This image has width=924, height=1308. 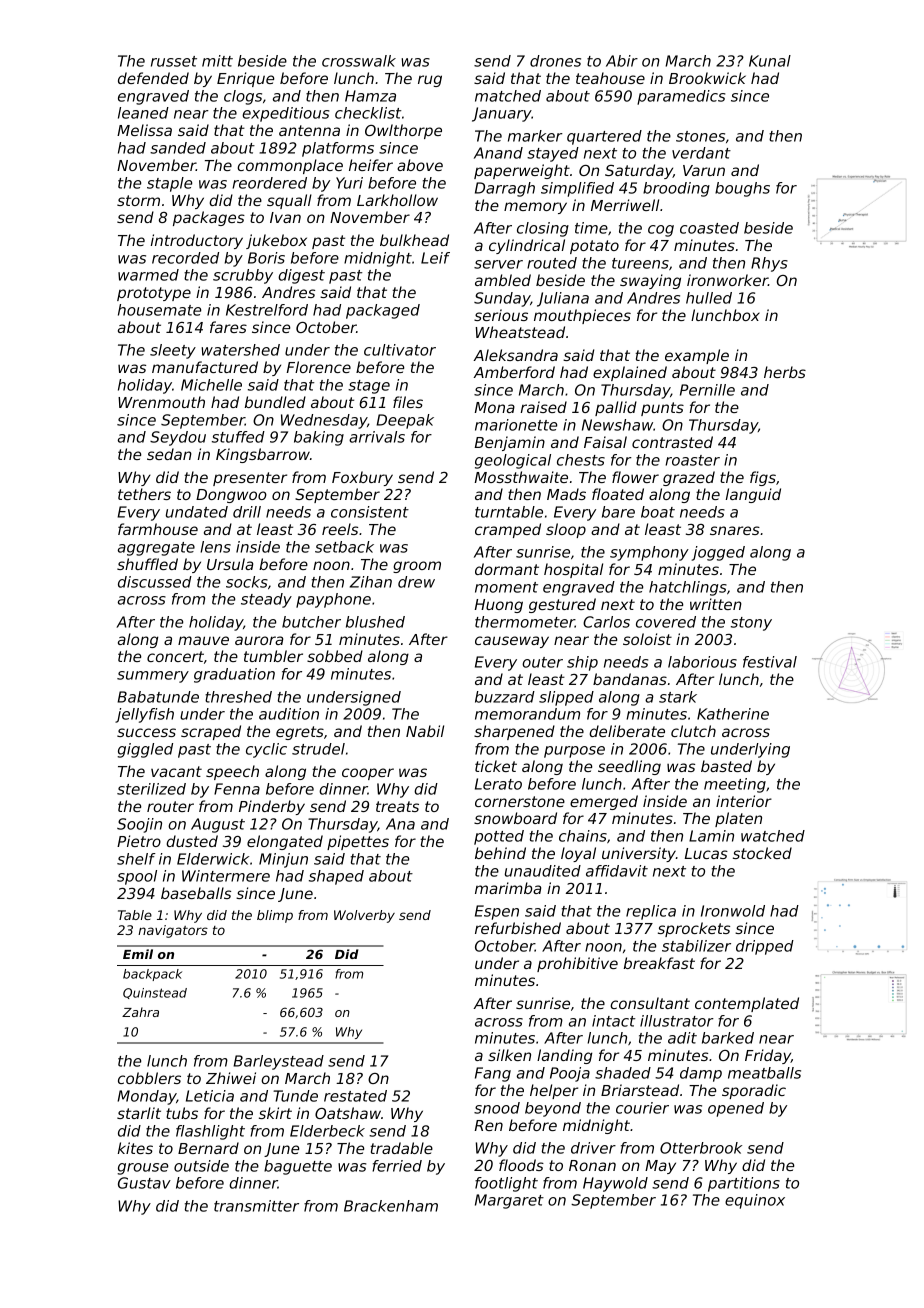 I want to click on defended, so click(x=153, y=78).
